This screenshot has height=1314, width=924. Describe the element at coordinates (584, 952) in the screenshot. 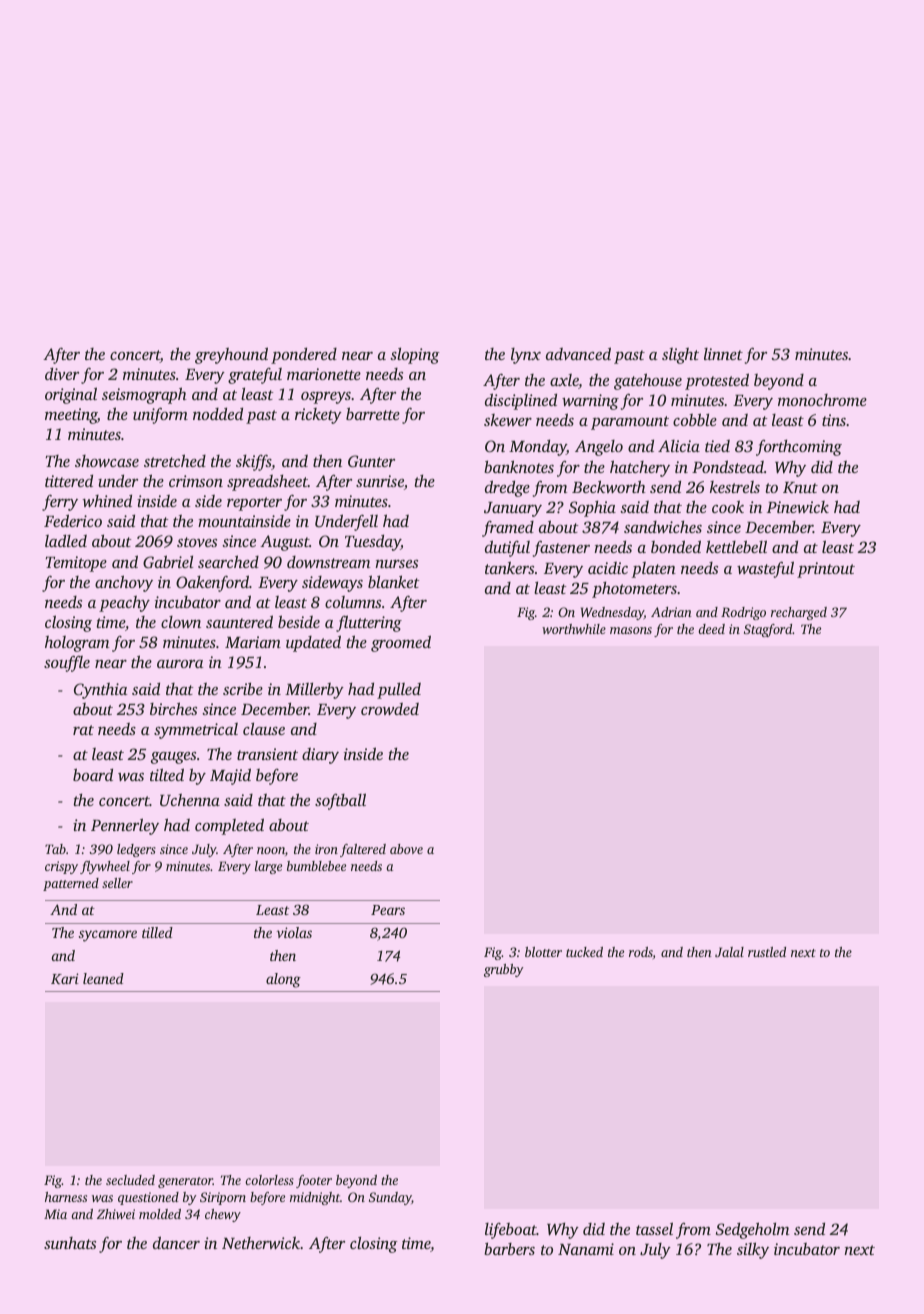

I see `tucked` at that location.
